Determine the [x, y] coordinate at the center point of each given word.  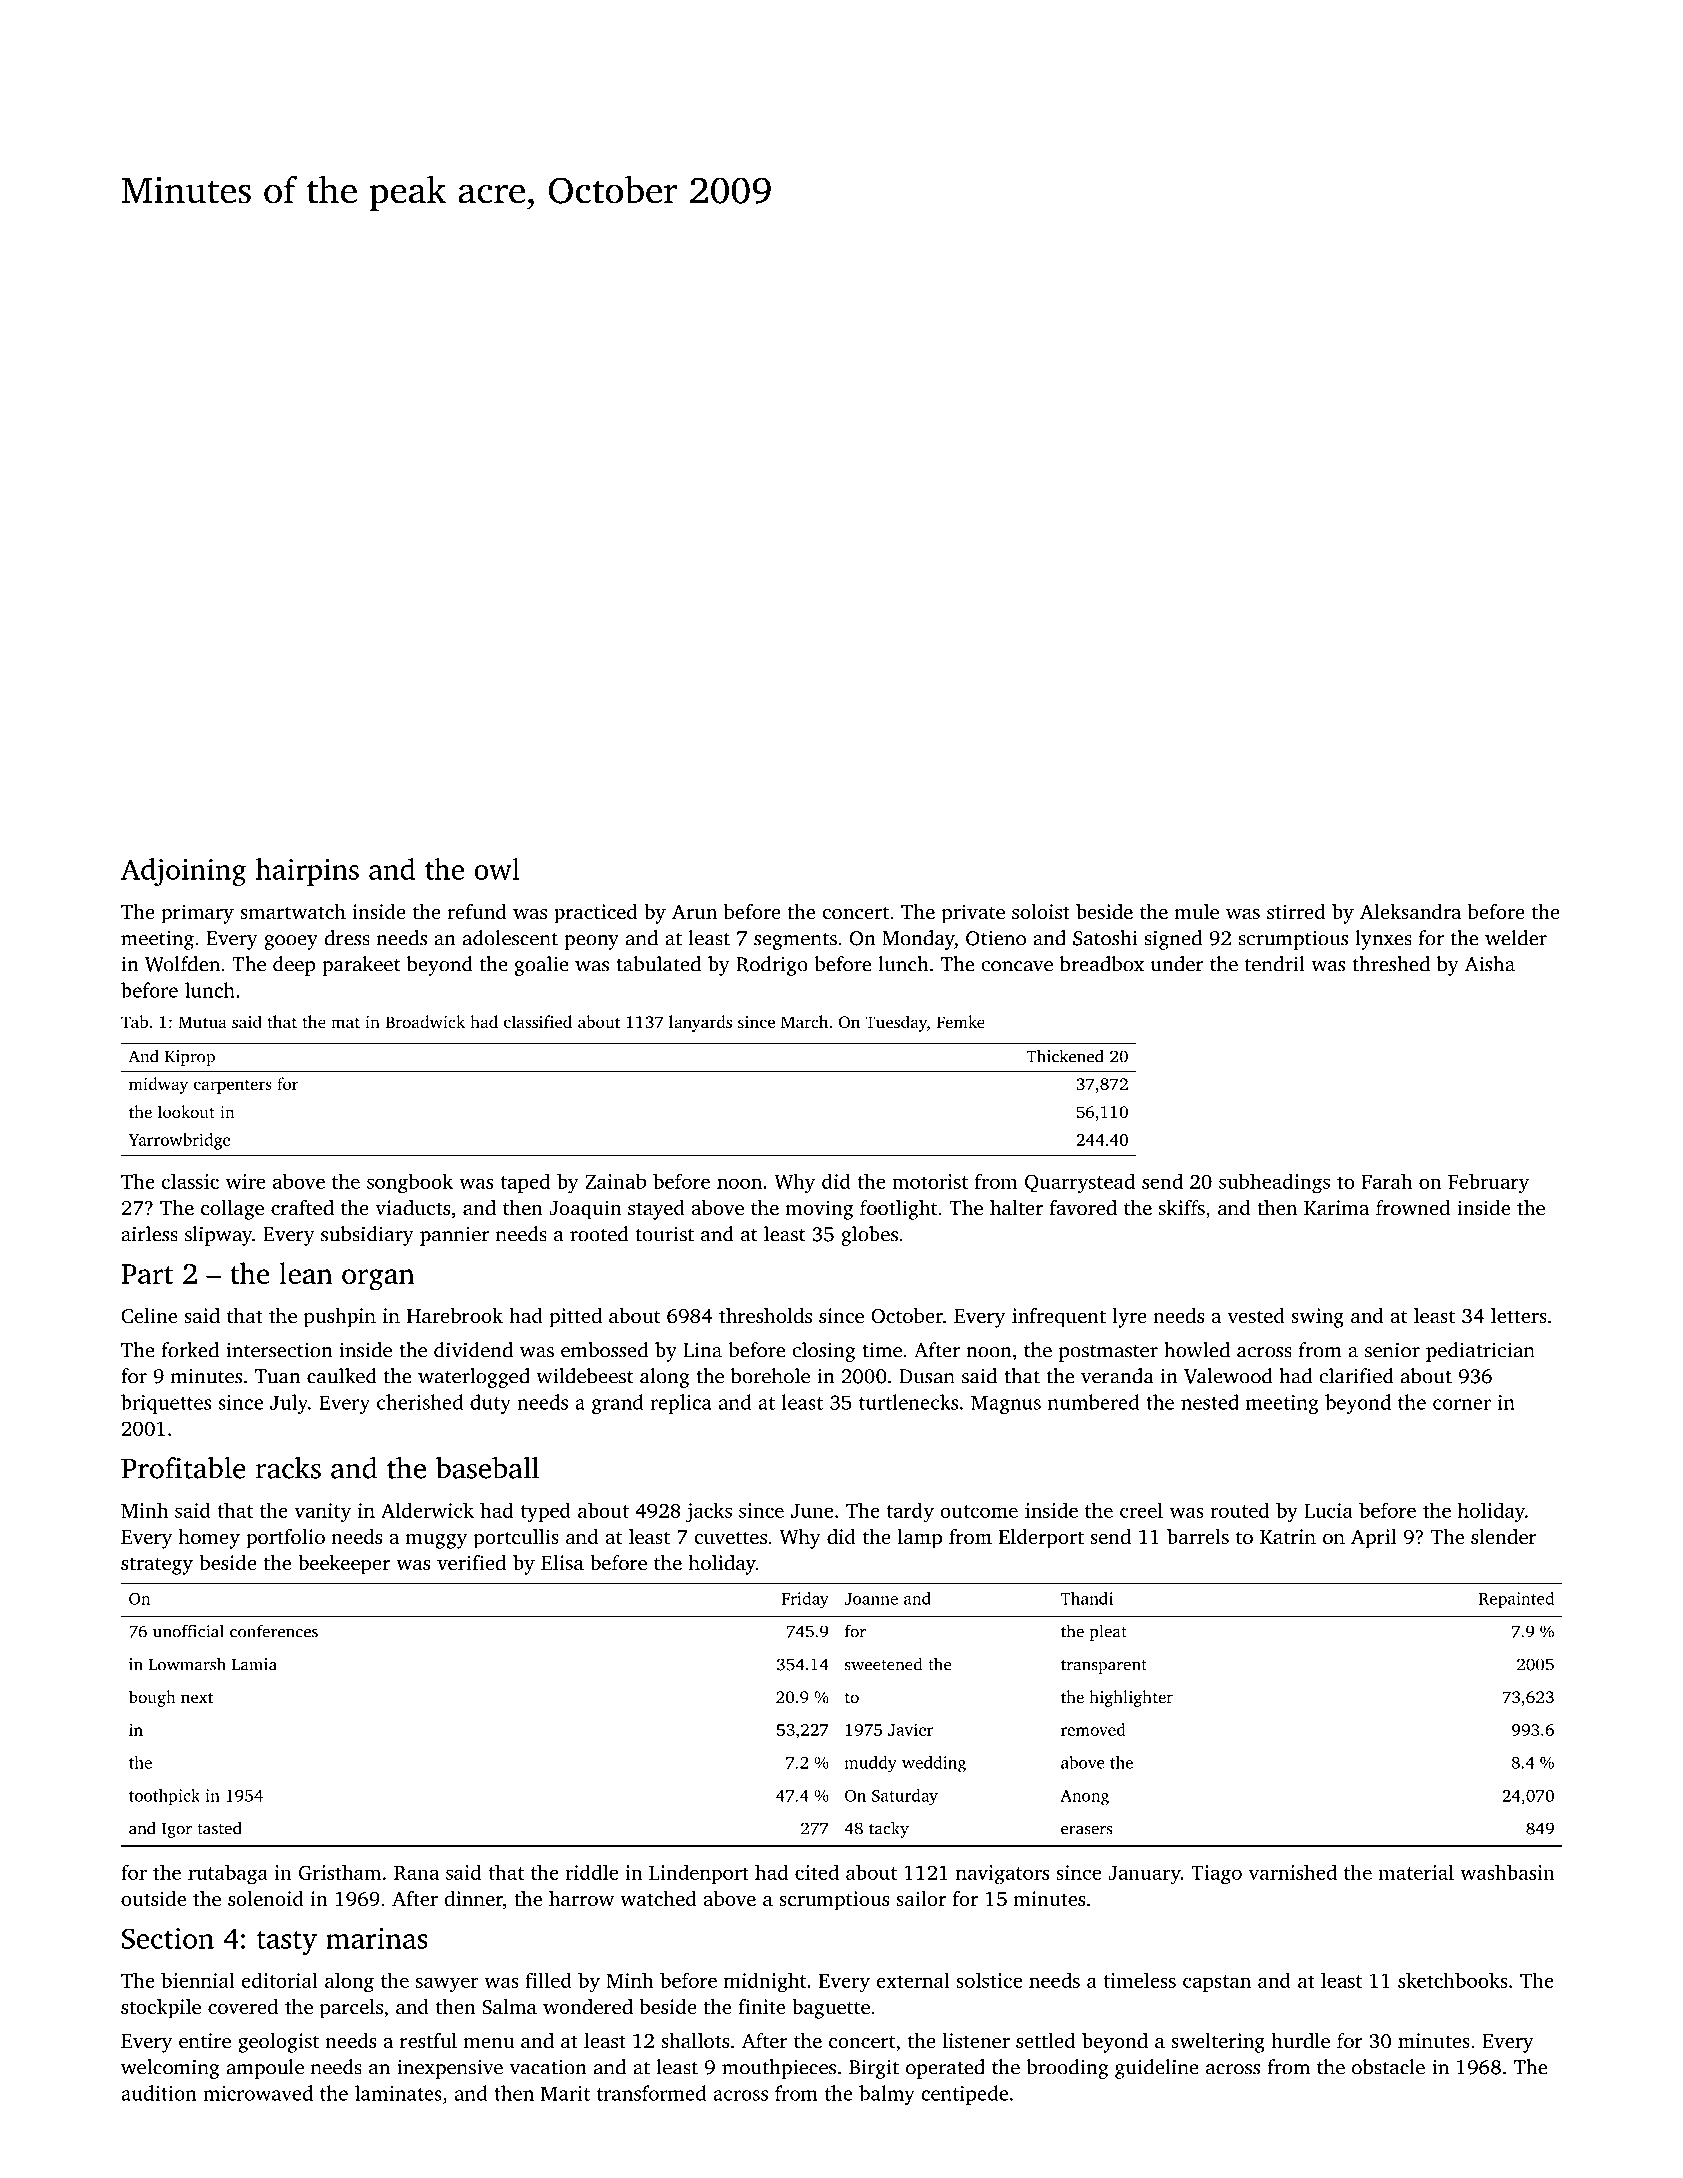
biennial [198, 1980]
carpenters [233, 1087]
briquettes [166, 1404]
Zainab [615, 1181]
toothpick [164, 1797]
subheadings [1274, 1183]
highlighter [1131, 1698]
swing [1317, 1318]
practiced [596, 914]
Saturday [905, 1797]
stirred [1296, 911]
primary [197, 914]
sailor [921, 1898]
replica [681, 1404]
